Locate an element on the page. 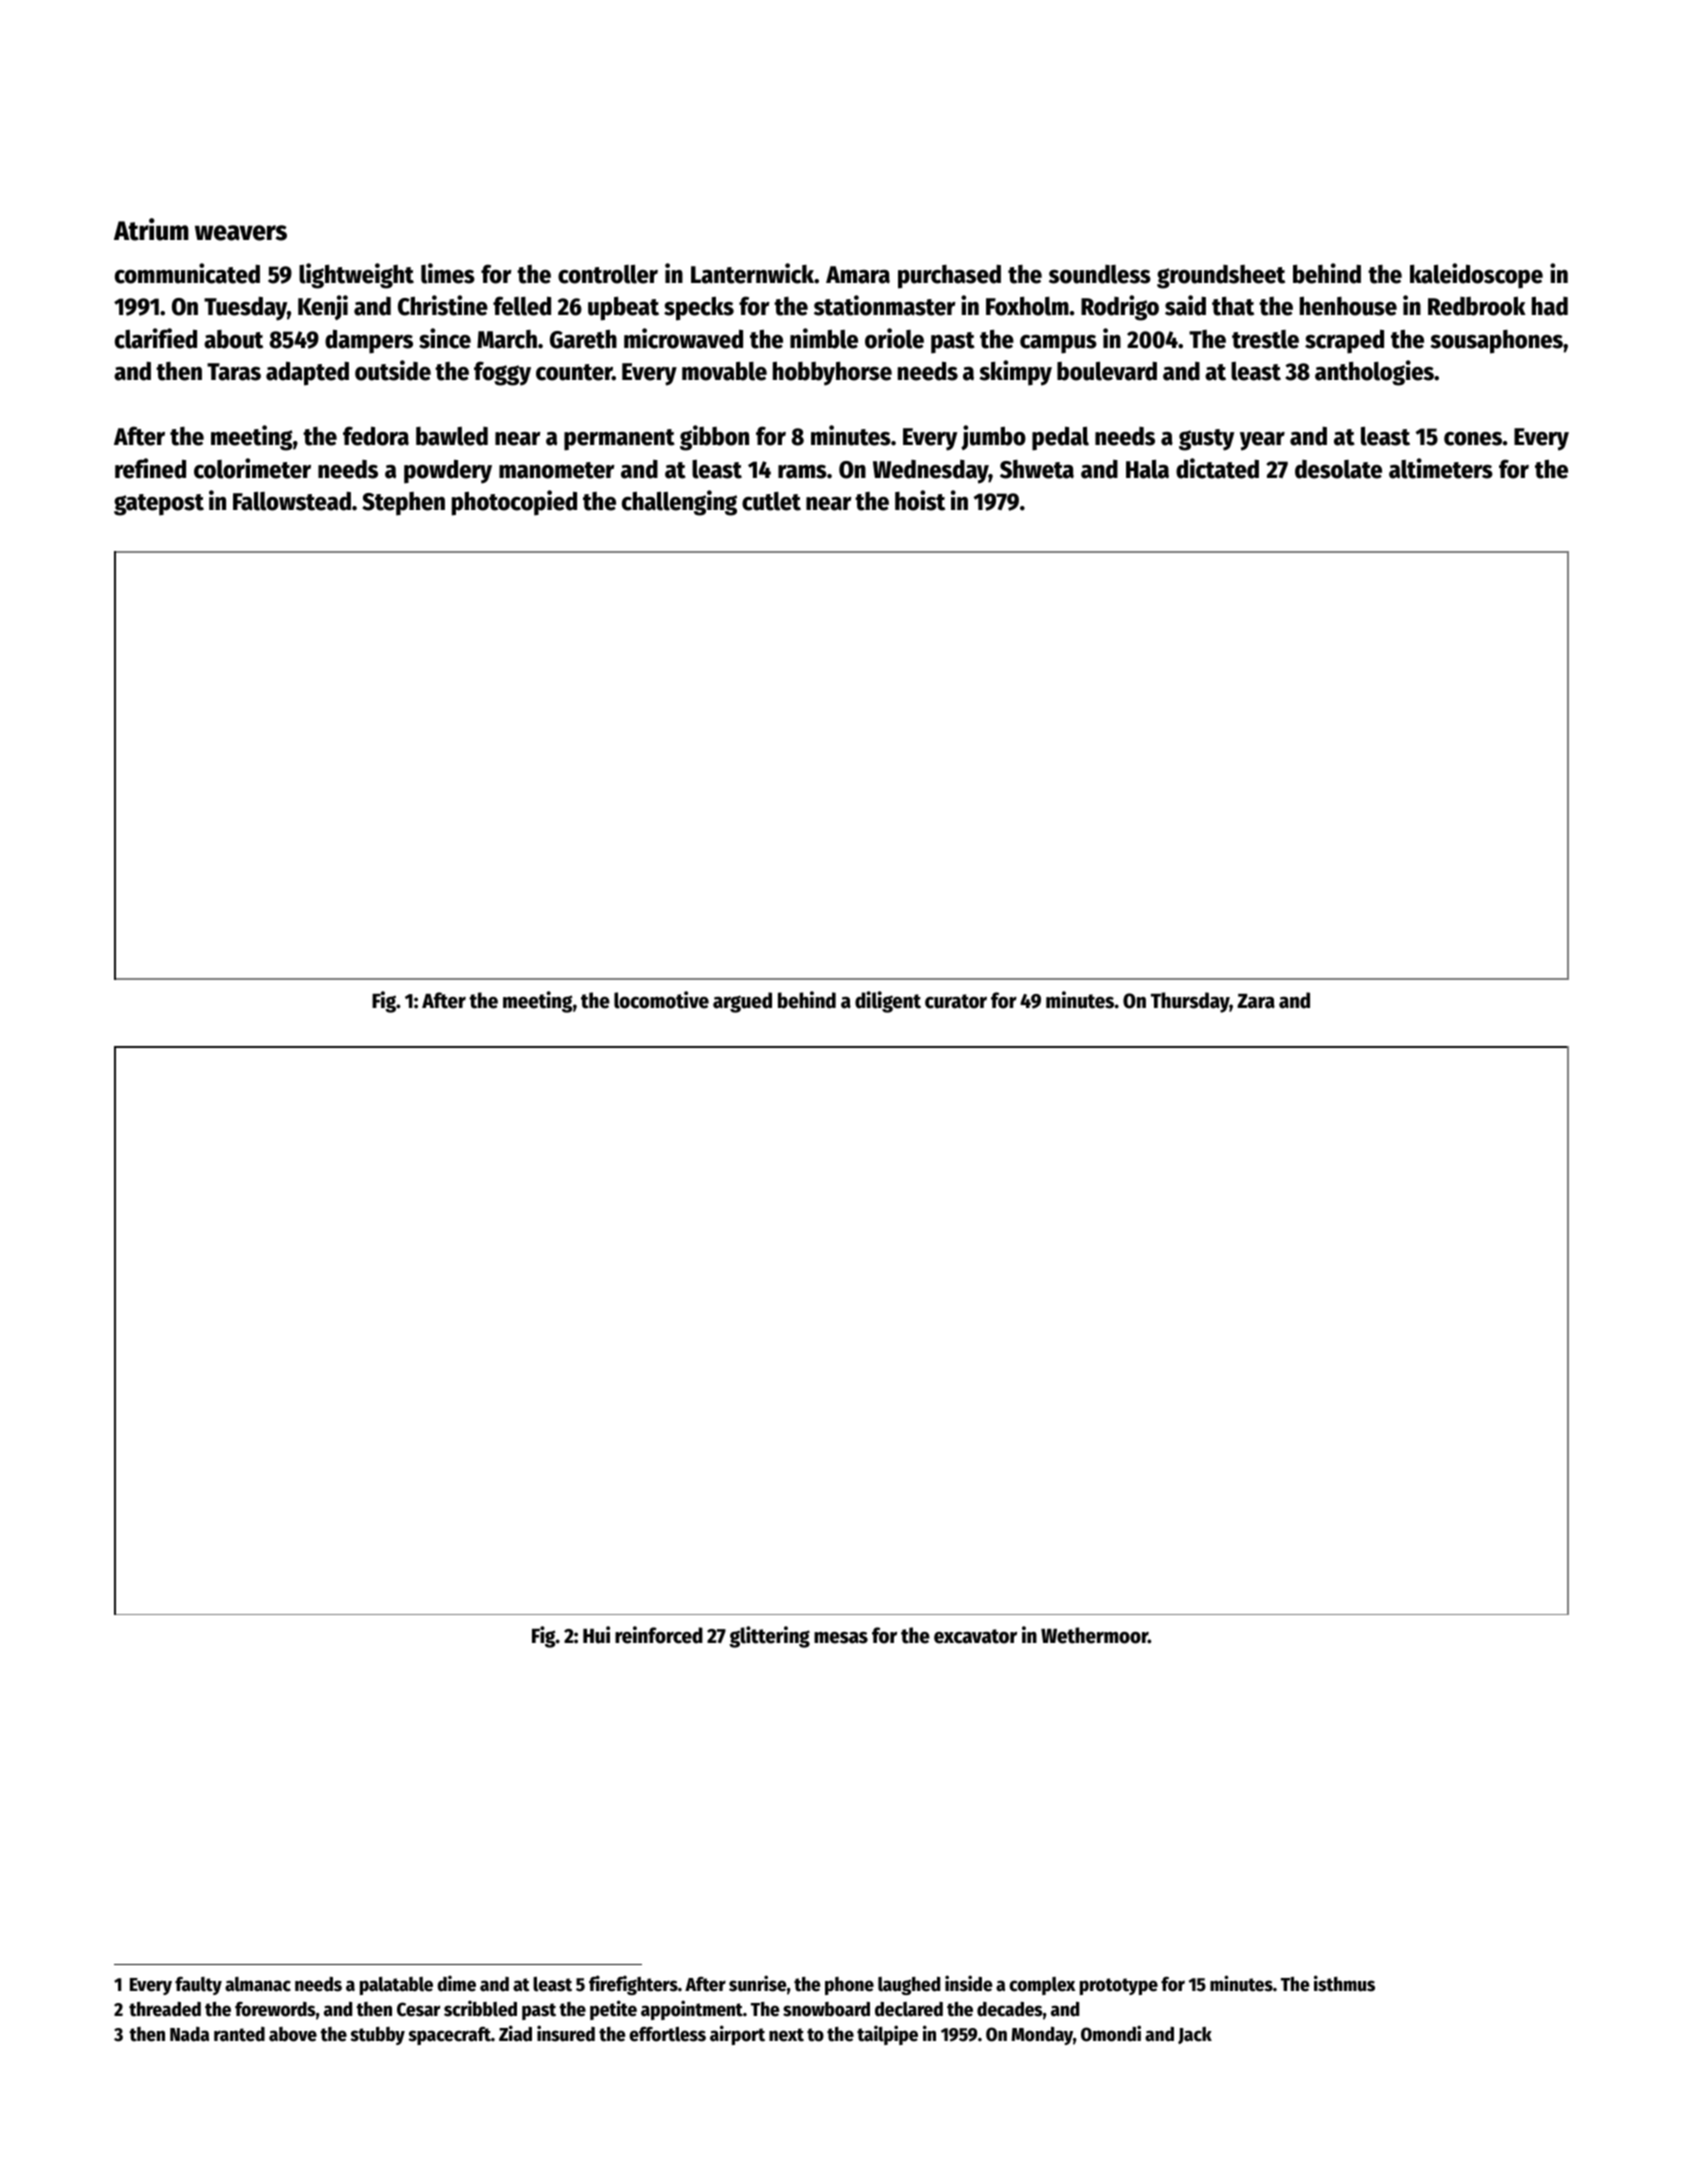  challenging is located at coordinates (679, 503).
